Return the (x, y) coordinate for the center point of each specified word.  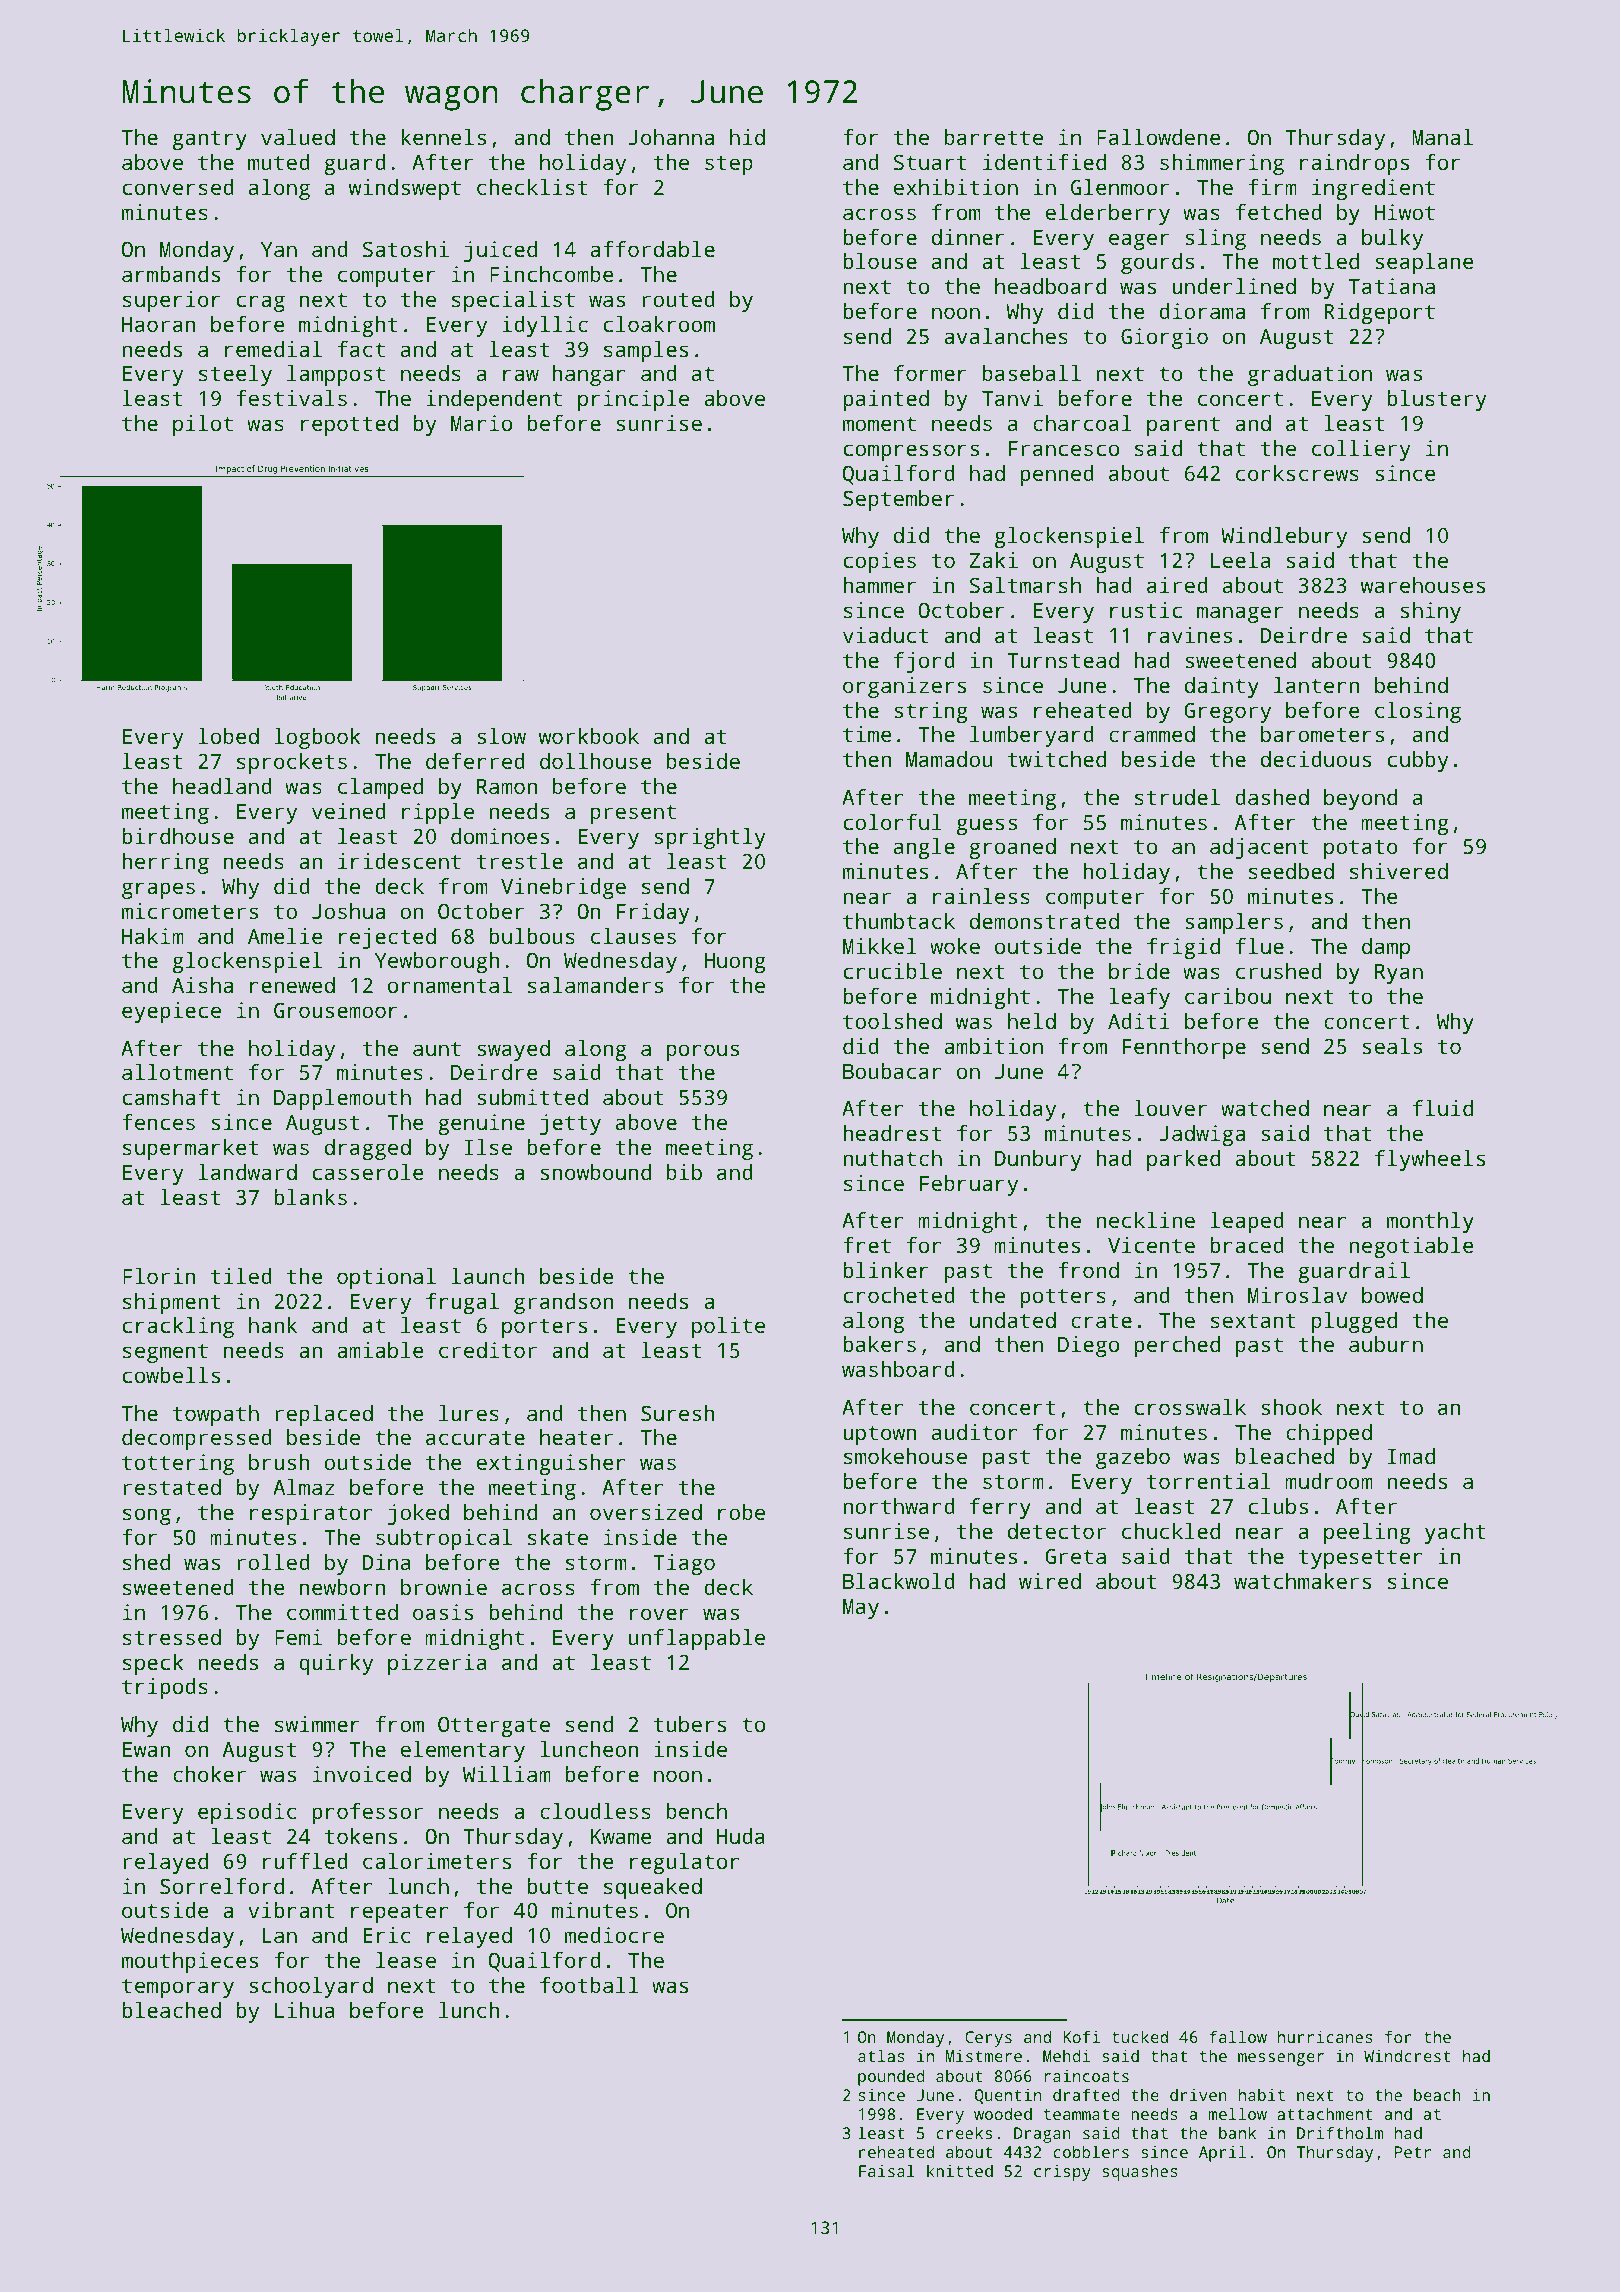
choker (209, 1774)
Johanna (671, 137)
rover (659, 1614)
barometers (1322, 734)
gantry (210, 140)
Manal (1442, 137)
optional (386, 1278)
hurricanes (1325, 2036)
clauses (633, 936)
